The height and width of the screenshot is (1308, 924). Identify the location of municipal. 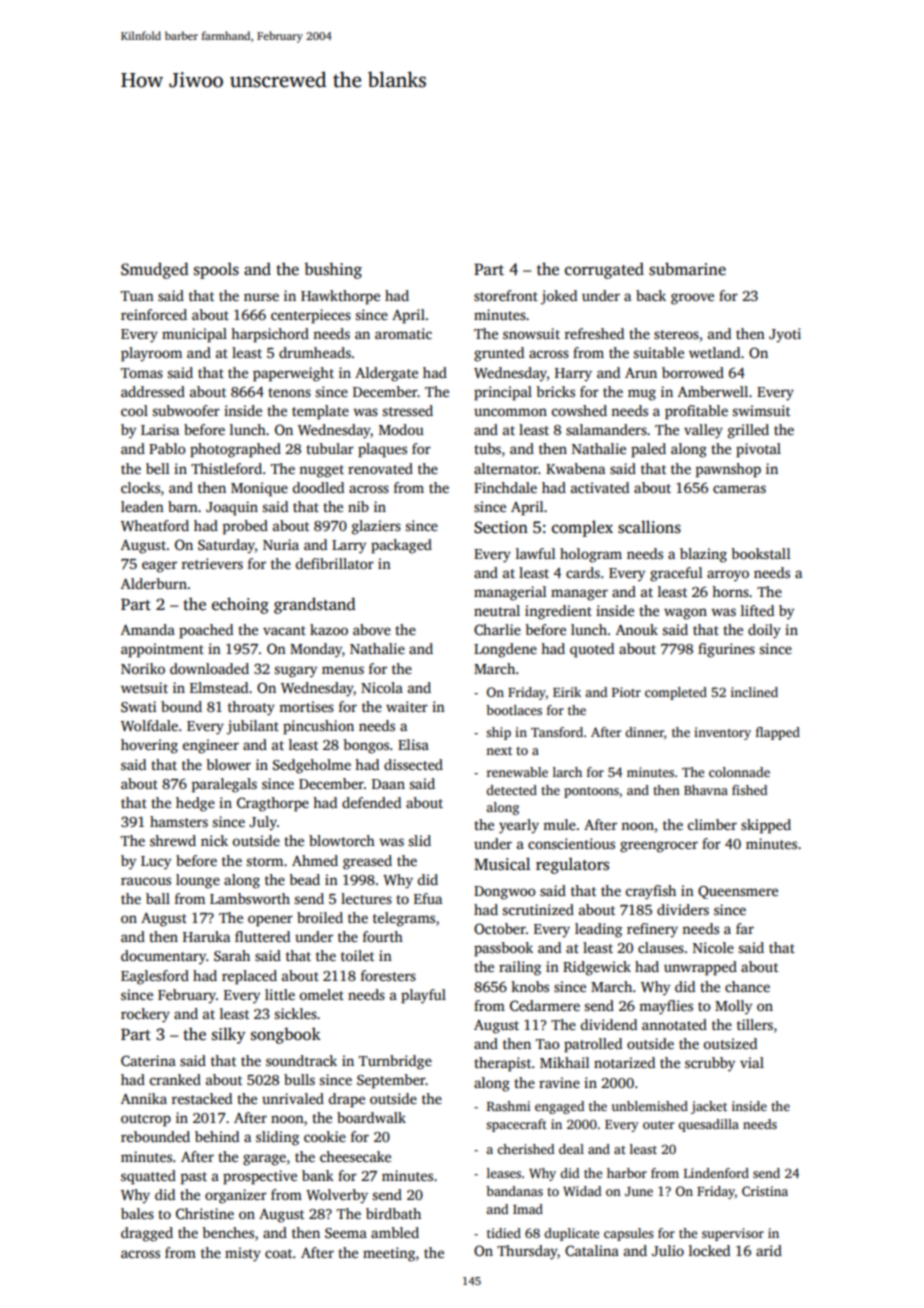
(194, 335).
